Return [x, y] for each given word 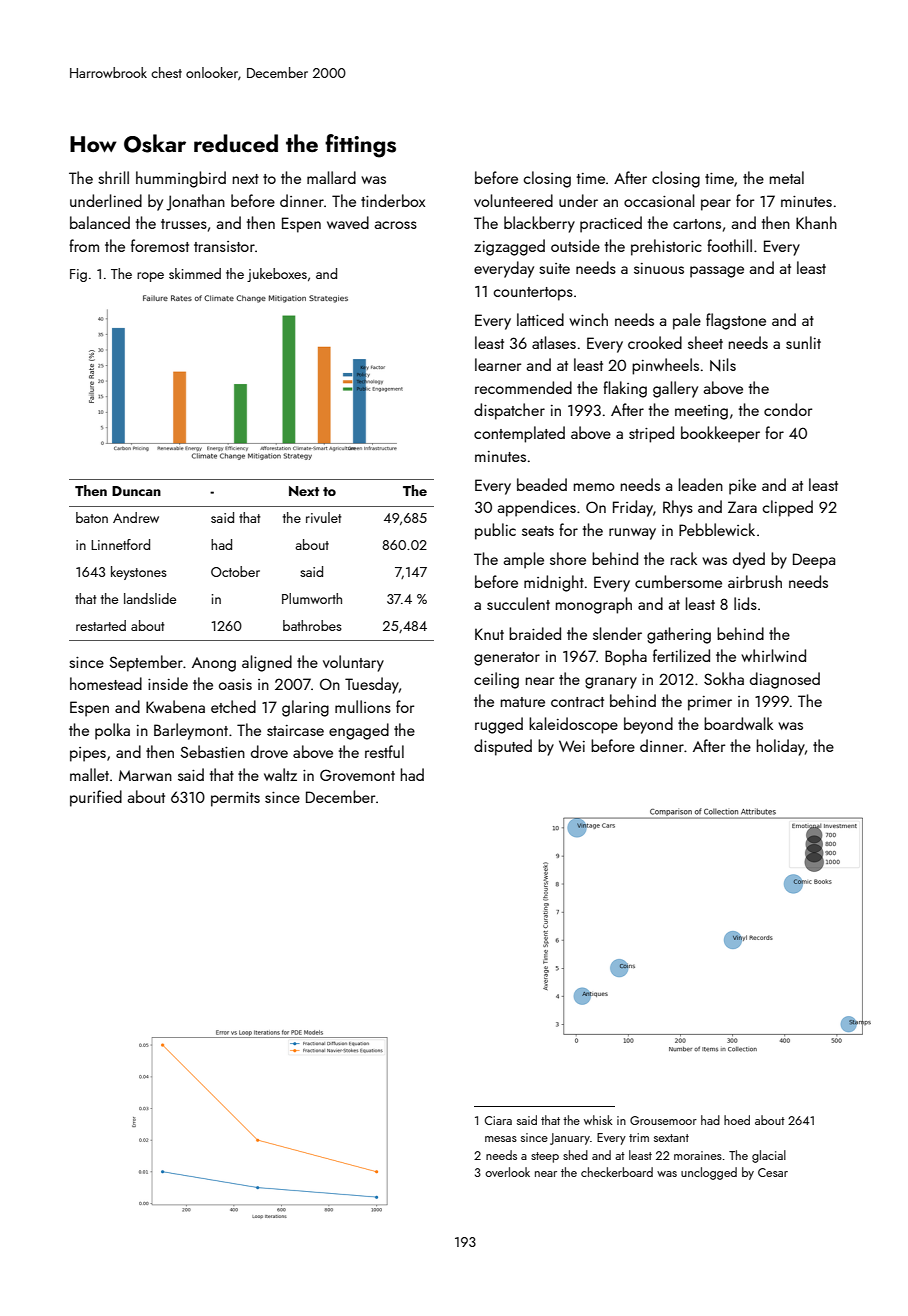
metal [787, 177]
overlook [507, 1172]
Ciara [498, 1120]
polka [112, 731]
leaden [701, 484]
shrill [113, 177]
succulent [518, 603]
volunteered [513, 200]
